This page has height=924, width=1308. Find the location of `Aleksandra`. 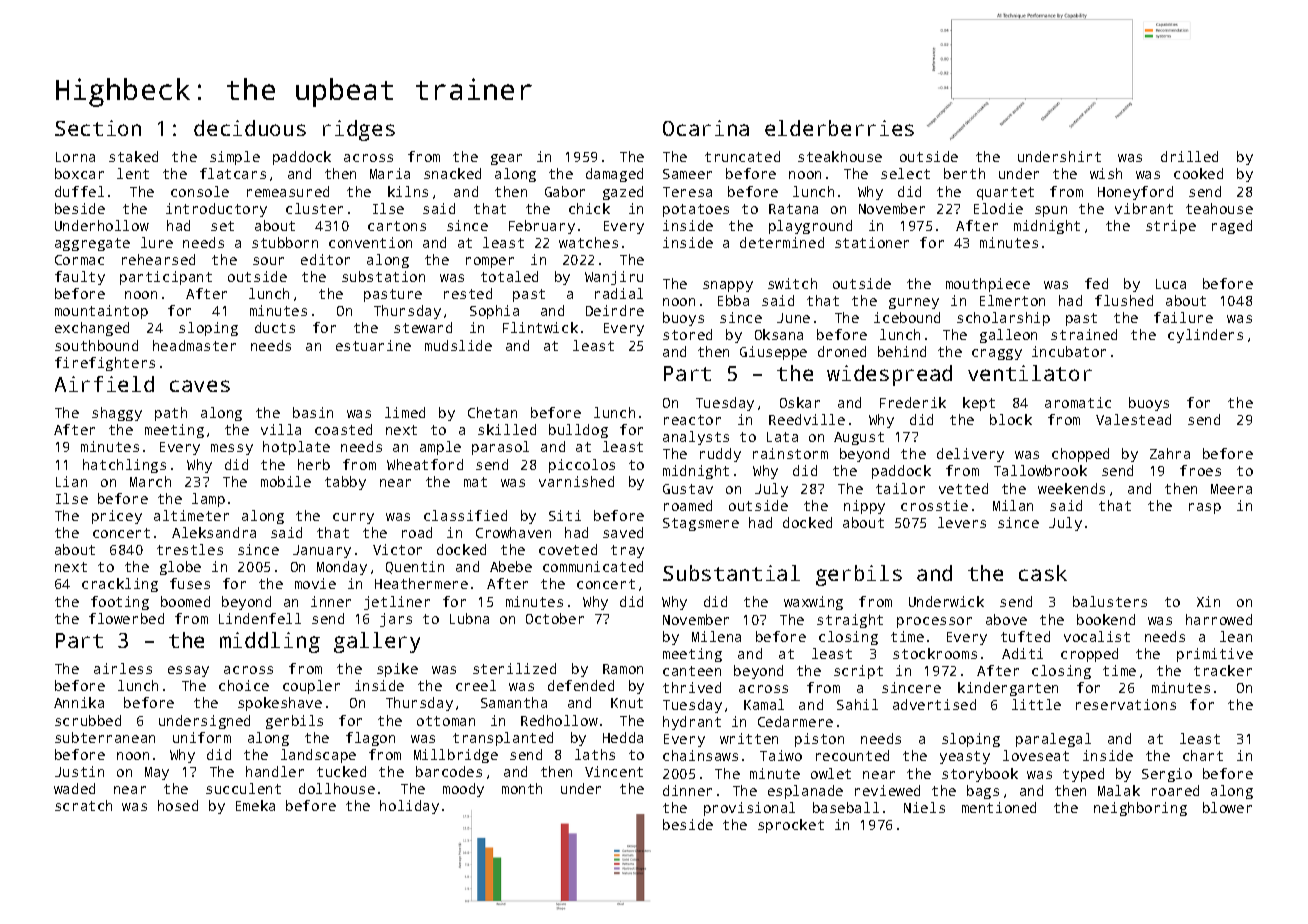

Aleksandra is located at coordinates (214, 532).
